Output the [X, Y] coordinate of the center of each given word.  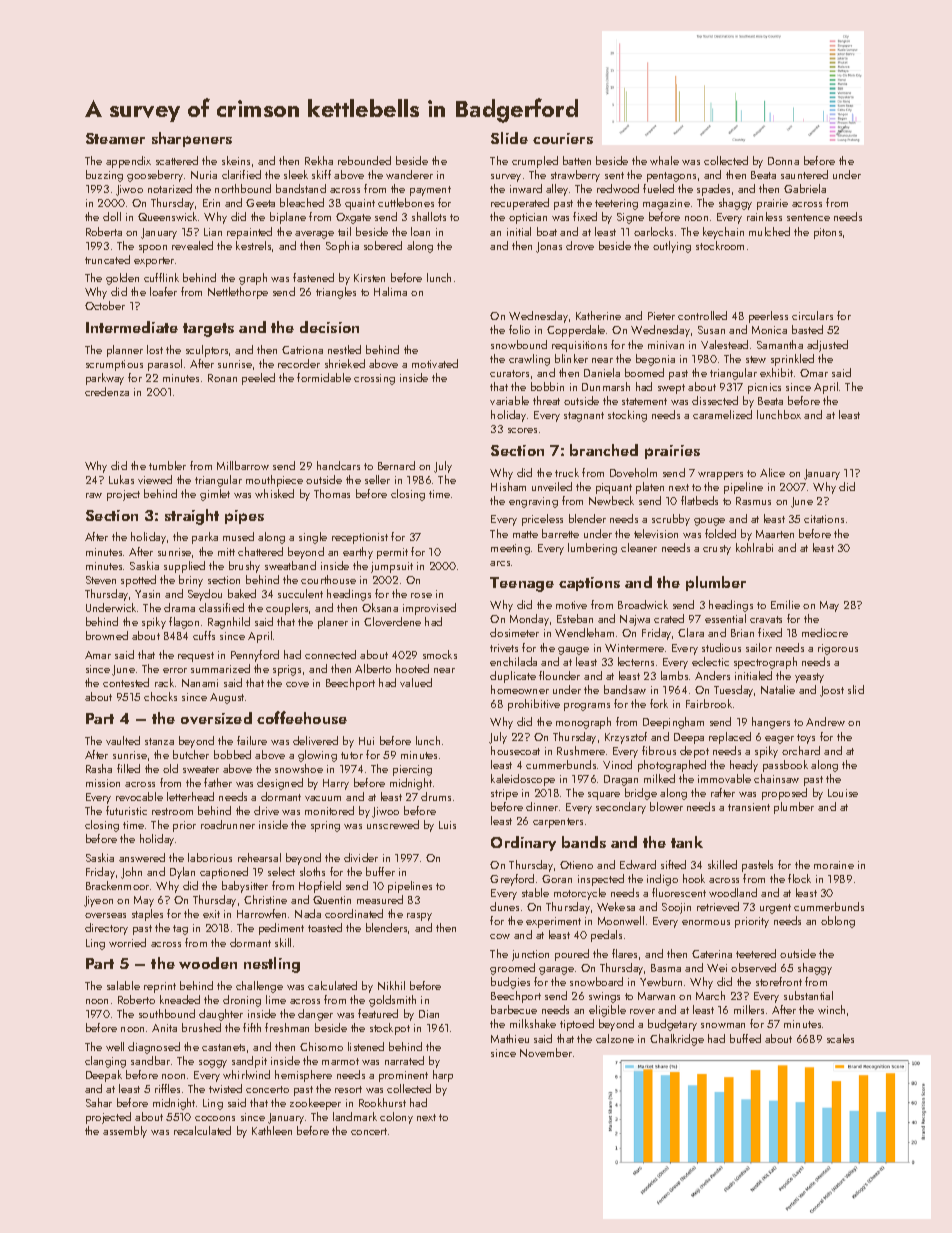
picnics [764, 388]
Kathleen [272, 1130]
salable [123, 985]
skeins [236, 160]
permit [392, 553]
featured [378, 1013]
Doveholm [633, 472]
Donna [783, 161]
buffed [745, 1038]
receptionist [360, 538]
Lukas [121, 479]
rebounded [364, 160]
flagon [184, 623]
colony [396, 1118]
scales [840, 1038]
